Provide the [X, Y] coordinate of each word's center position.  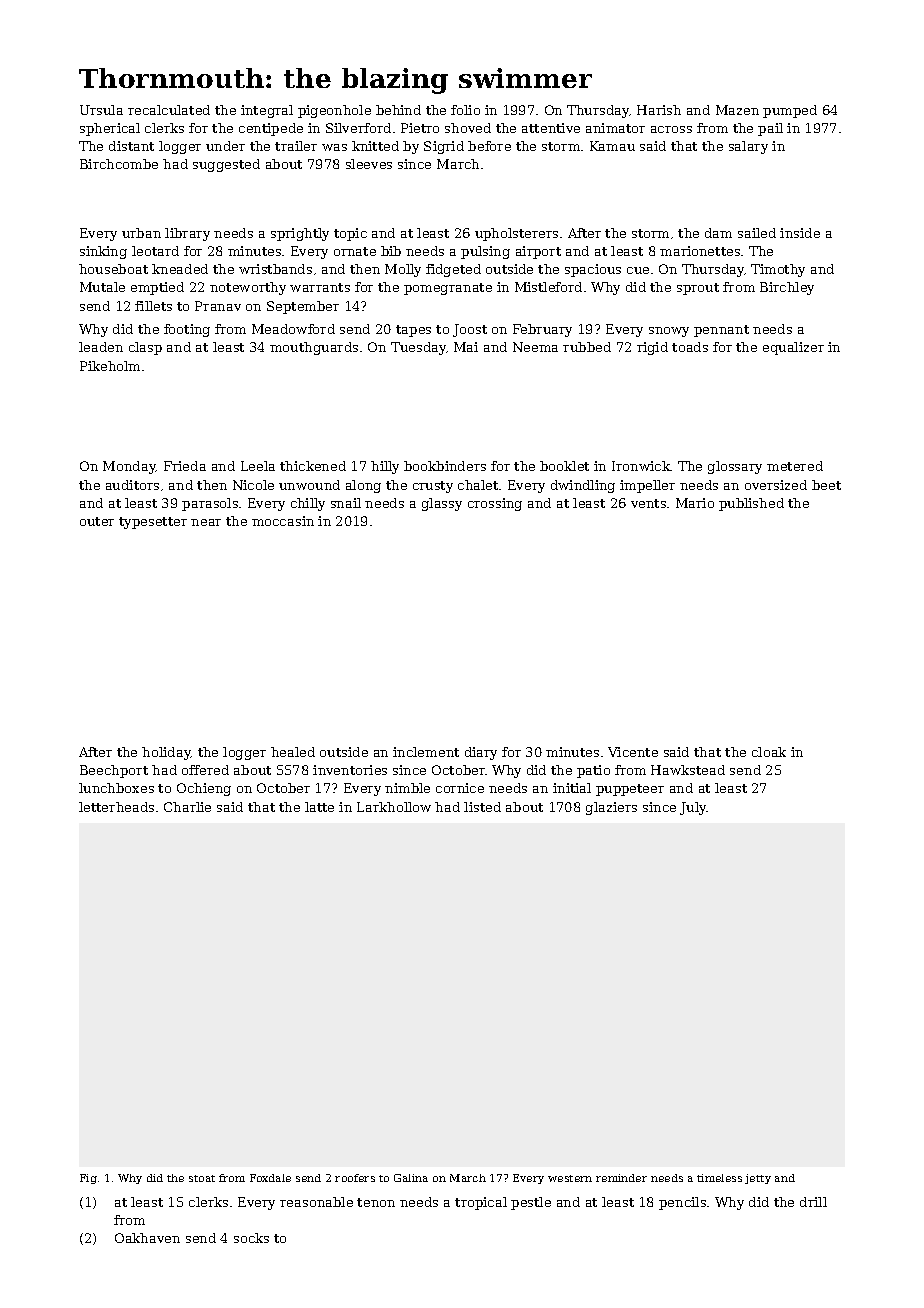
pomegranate [448, 289]
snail [346, 503]
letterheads [116, 807]
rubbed [587, 347]
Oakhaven [147, 1238]
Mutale [102, 287]
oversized [776, 485]
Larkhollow [394, 807]
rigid [652, 348]
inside [800, 233]
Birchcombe [119, 164]
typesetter [153, 523]
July [693, 808]
